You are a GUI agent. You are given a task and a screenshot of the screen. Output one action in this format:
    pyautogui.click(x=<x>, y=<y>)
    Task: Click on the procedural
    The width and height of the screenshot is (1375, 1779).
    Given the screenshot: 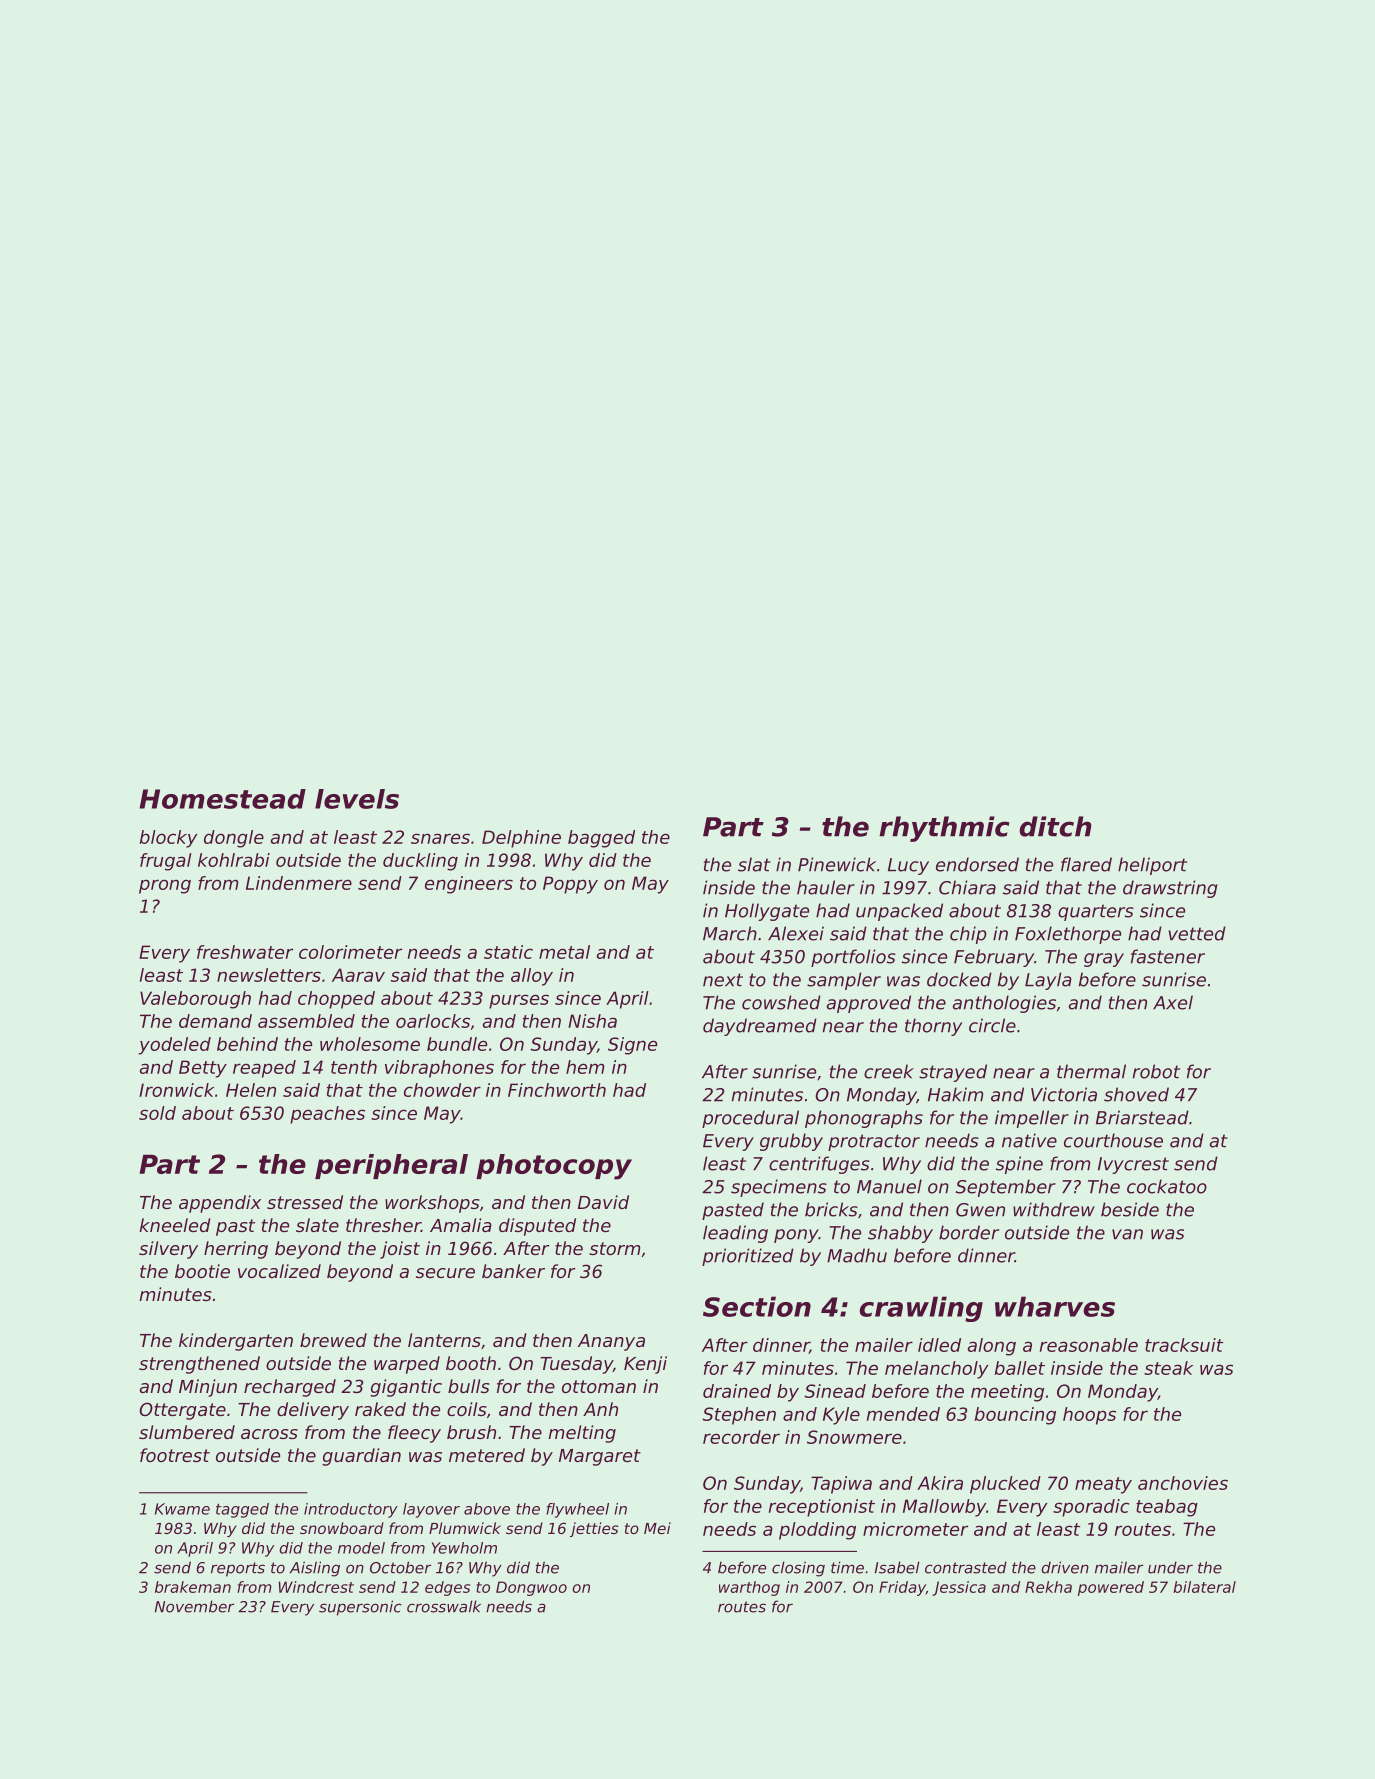 What is the action you would take?
    pyautogui.click(x=750, y=1119)
